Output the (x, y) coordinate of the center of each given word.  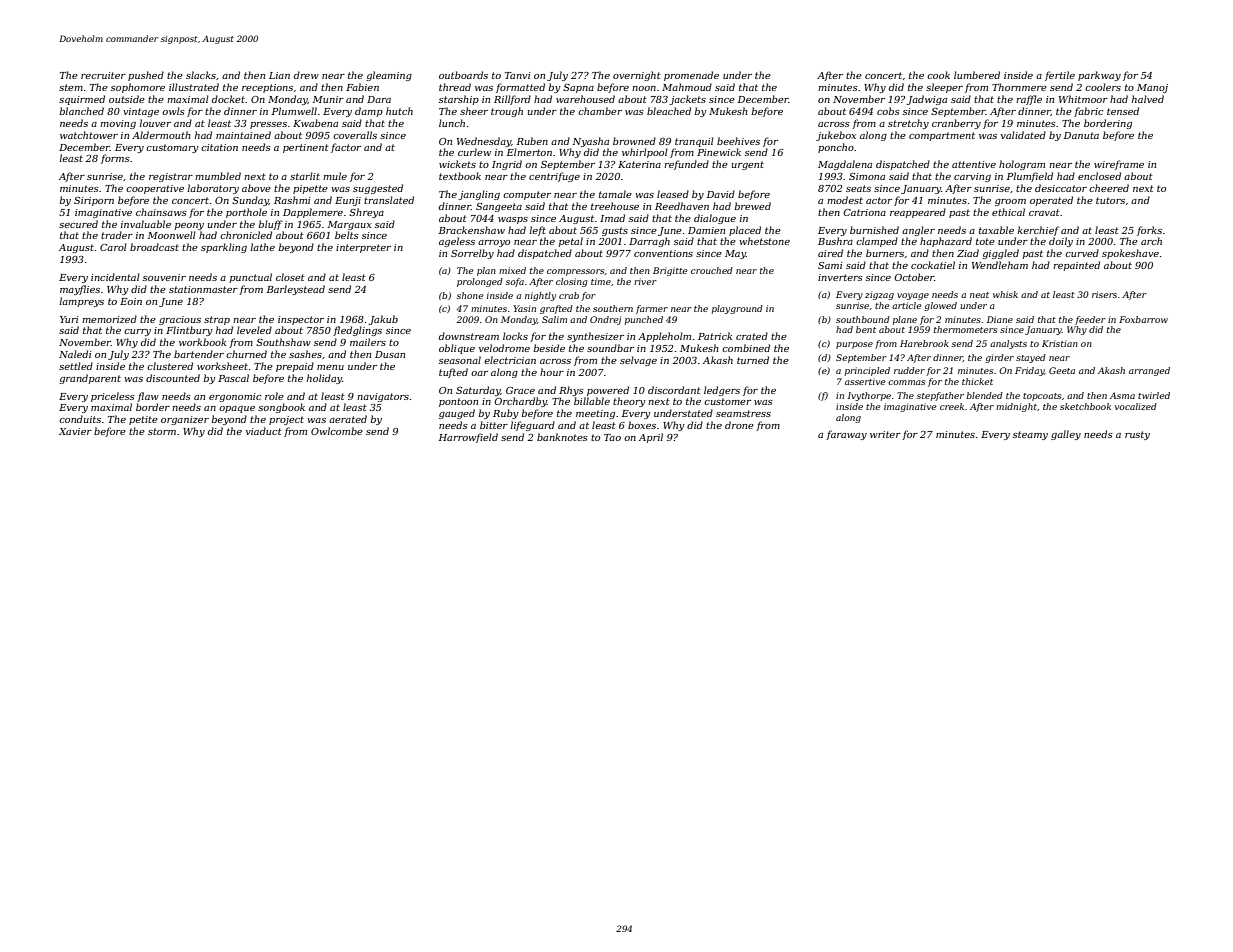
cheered (1109, 188)
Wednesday (484, 142)
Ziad (968, 253)
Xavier (75, 431)
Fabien (362, 87)
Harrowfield (468, 438)
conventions (663, 253)
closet (290, 277)
